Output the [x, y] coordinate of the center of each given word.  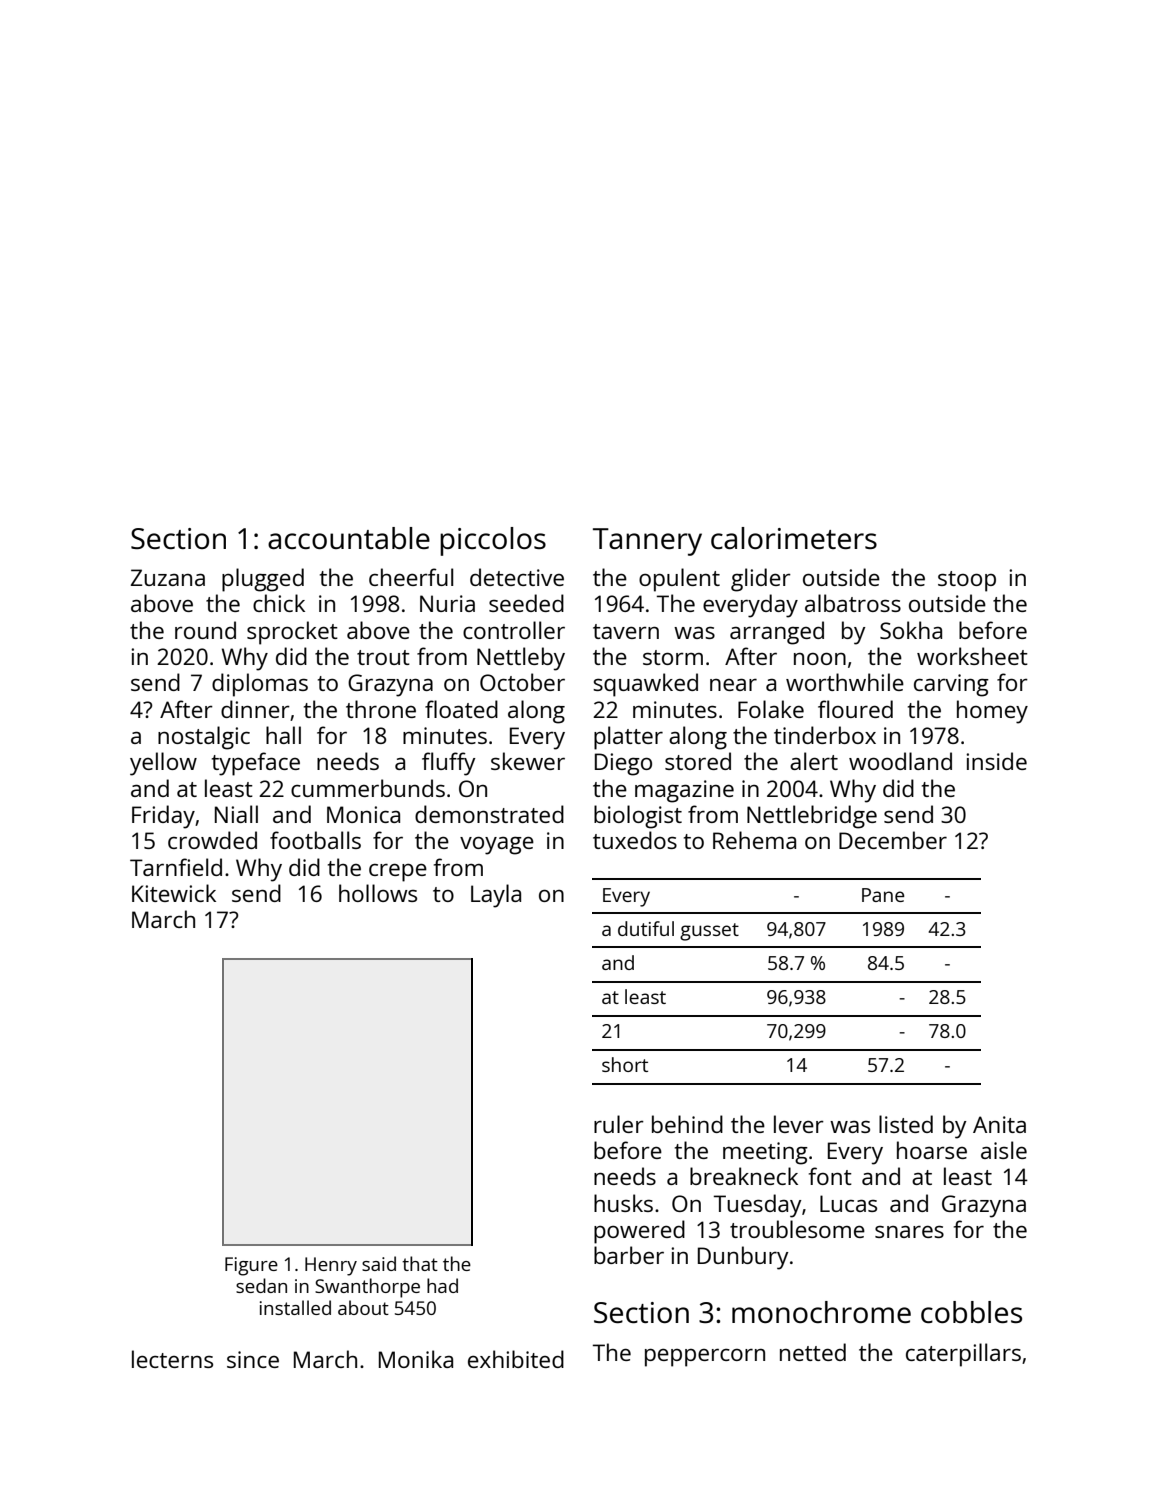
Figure [251, 1266]
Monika [416, 1359]
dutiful [646, 928]
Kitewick [174, 893]
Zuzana [168, 577]
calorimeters [794, 538]
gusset [709, 932]
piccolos [493, 541]
